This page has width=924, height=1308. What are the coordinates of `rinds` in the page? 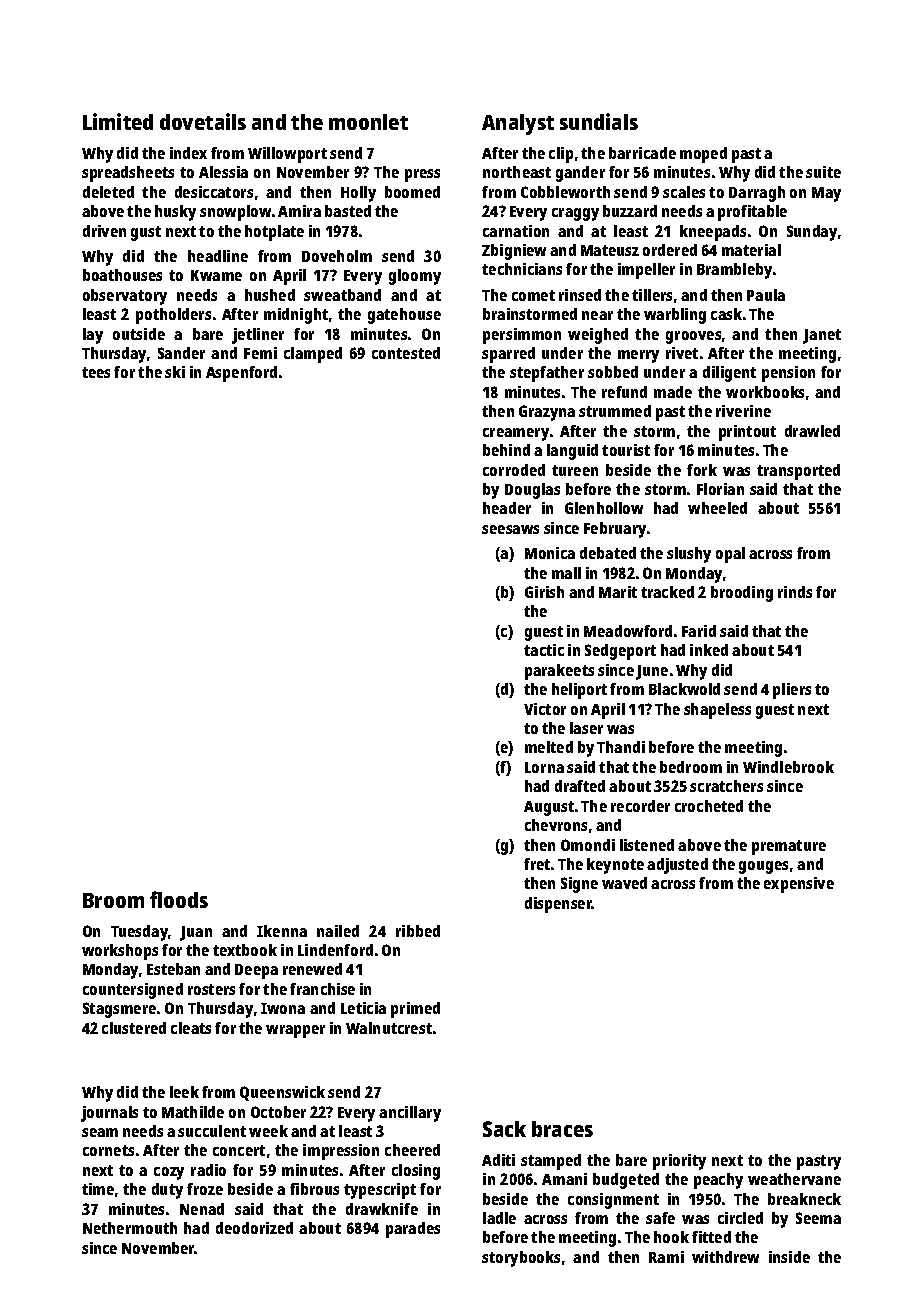 It's located at (795, 592).
